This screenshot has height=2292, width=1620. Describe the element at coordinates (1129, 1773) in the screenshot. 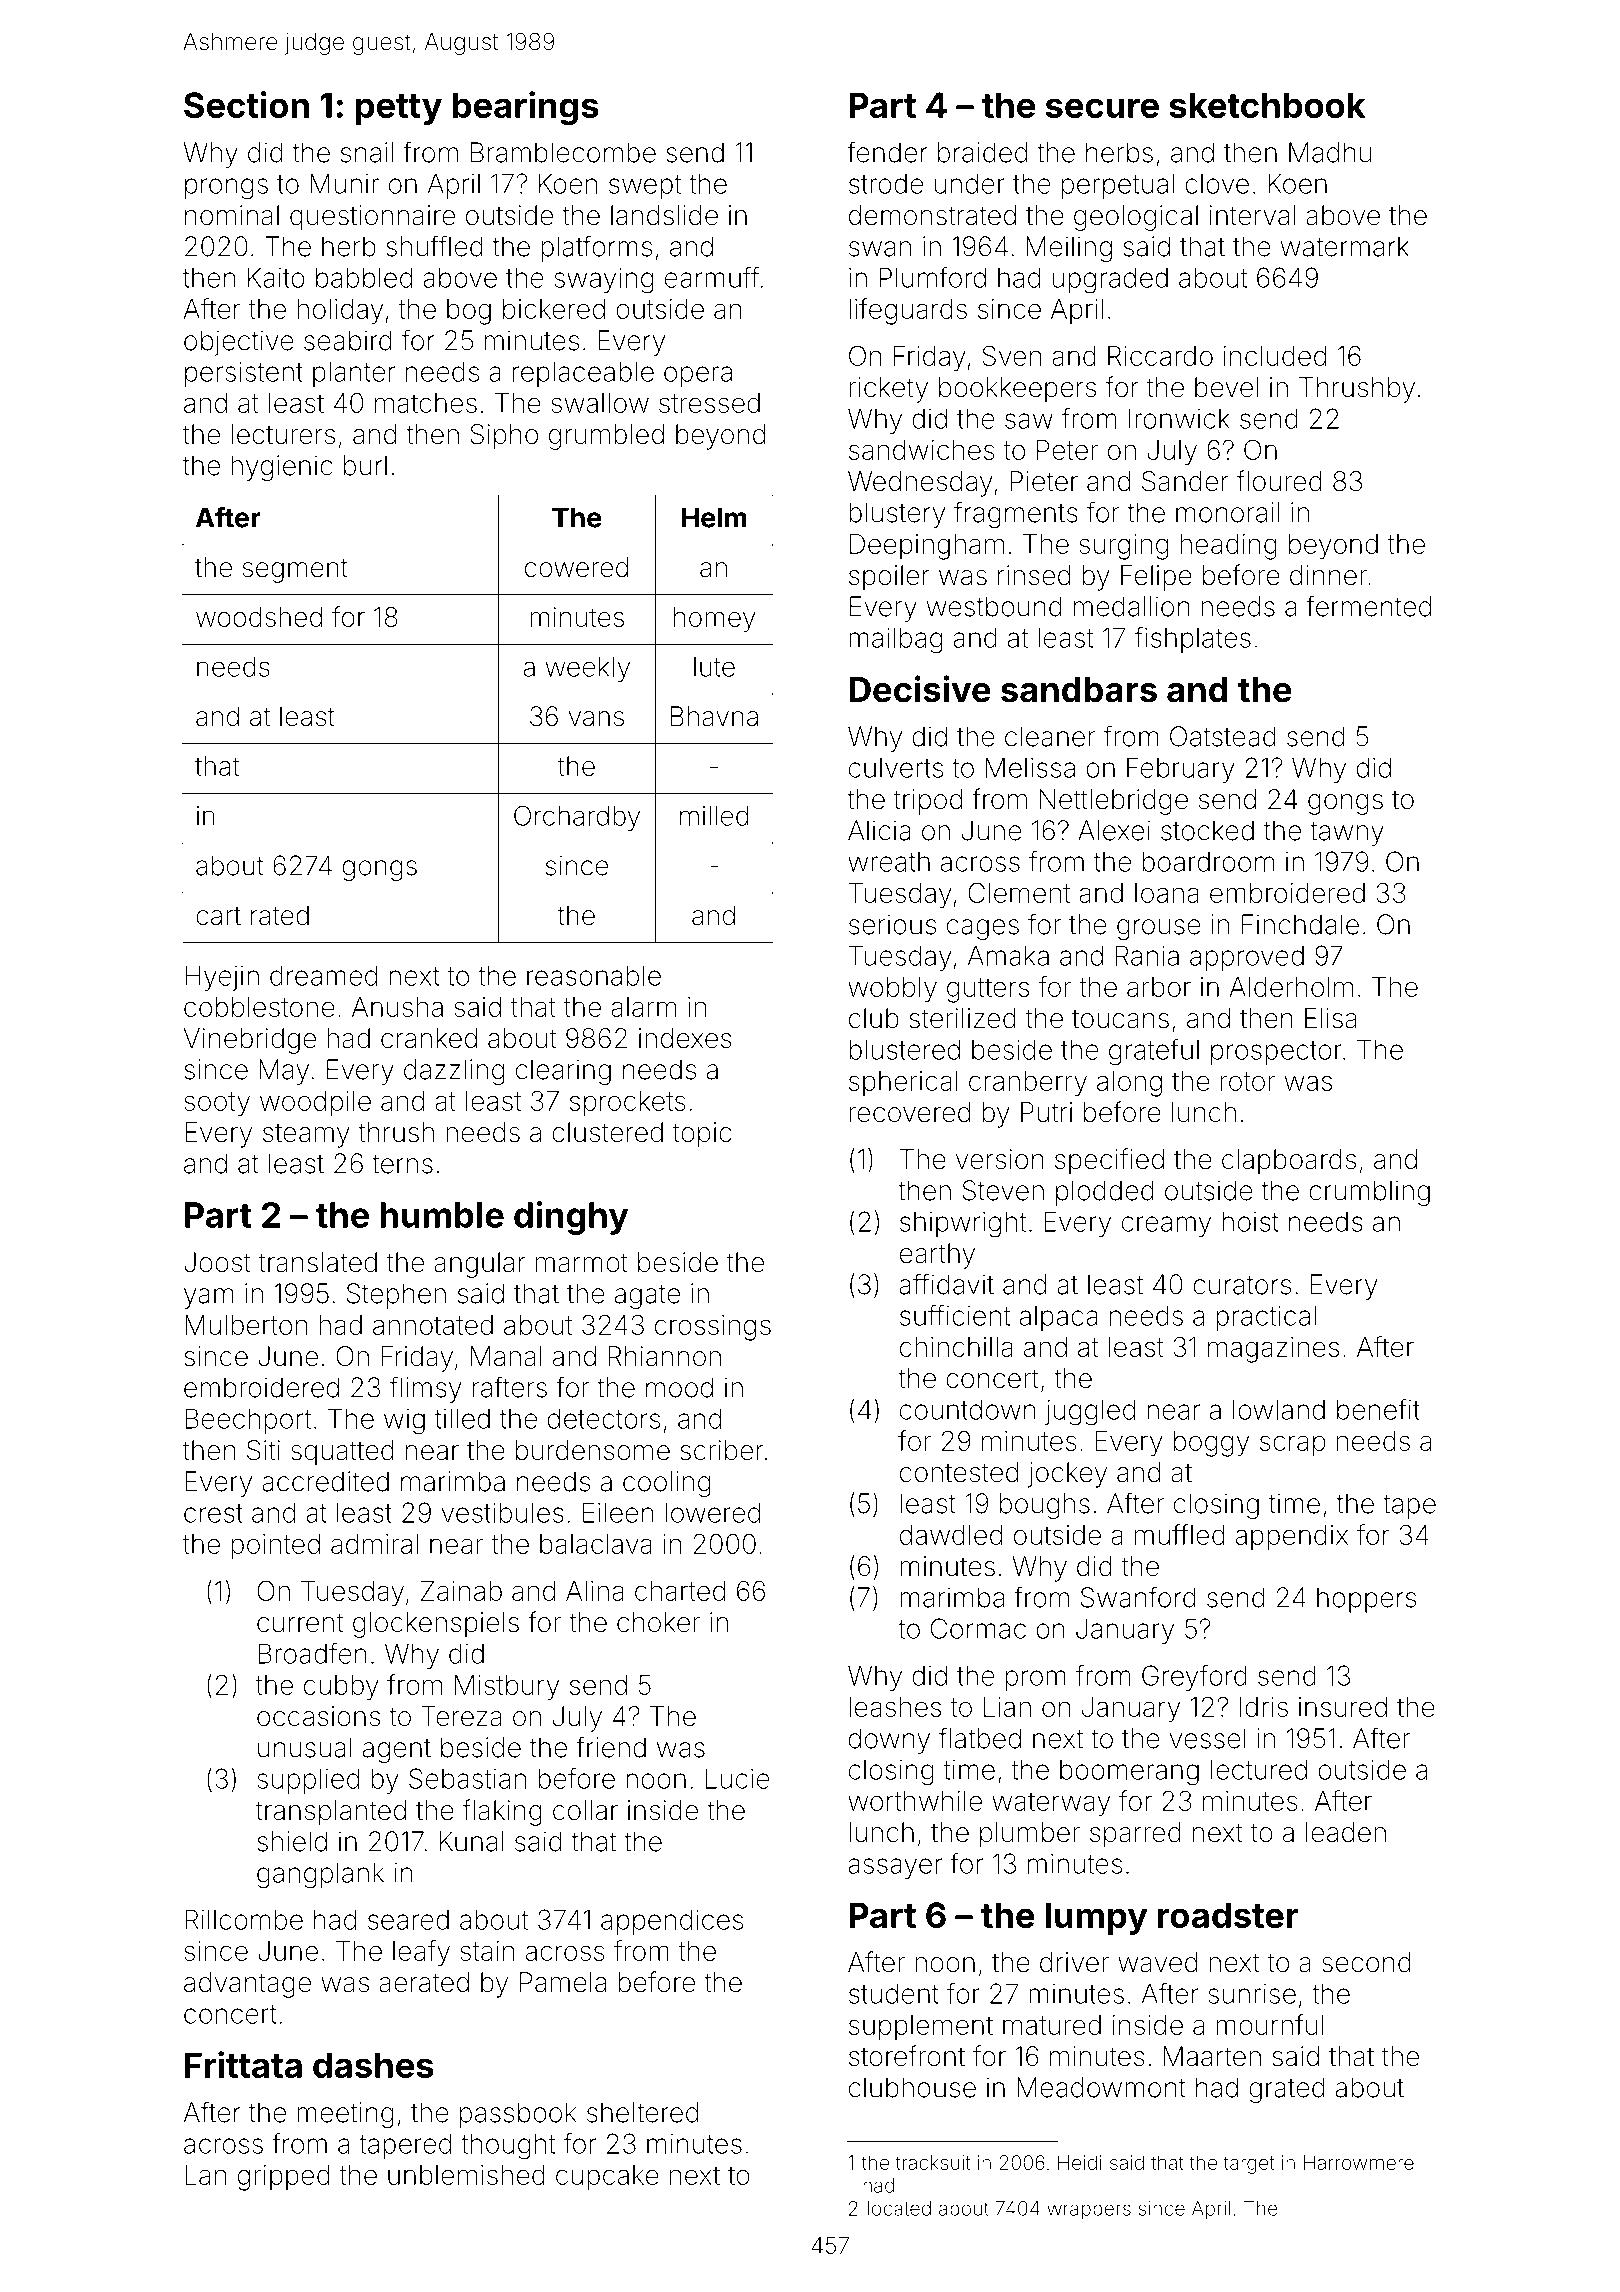

I see `boomerang` at that location.
